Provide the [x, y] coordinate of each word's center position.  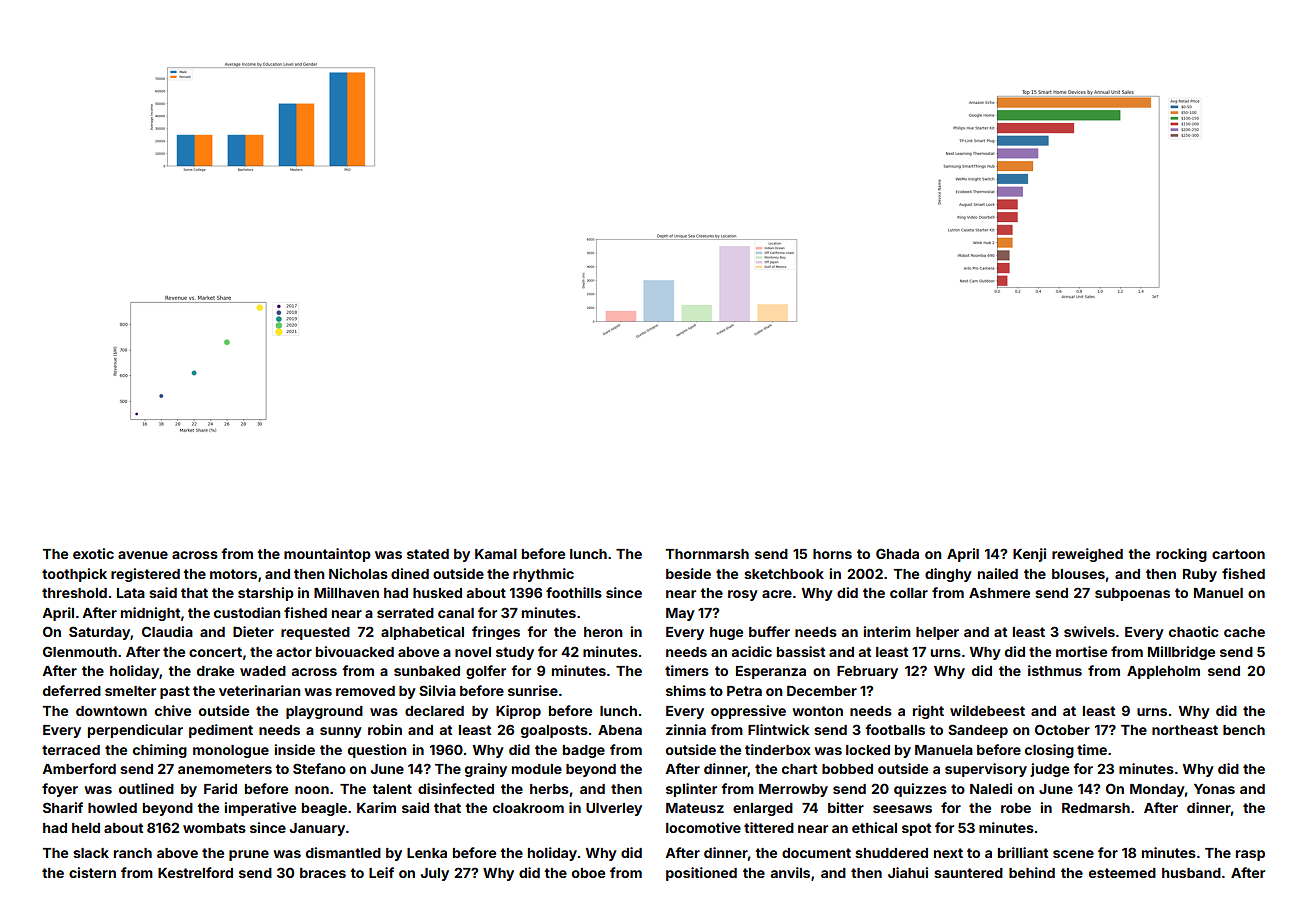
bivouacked [355, 651]
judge [1049, 770]
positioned [701, 874]
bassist [801, 651]
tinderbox [778, 749]
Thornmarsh [707, 554]
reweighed [1087, 555]
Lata [131, 593]
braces [323, 873]
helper [937, 633]
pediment [221, 731]
